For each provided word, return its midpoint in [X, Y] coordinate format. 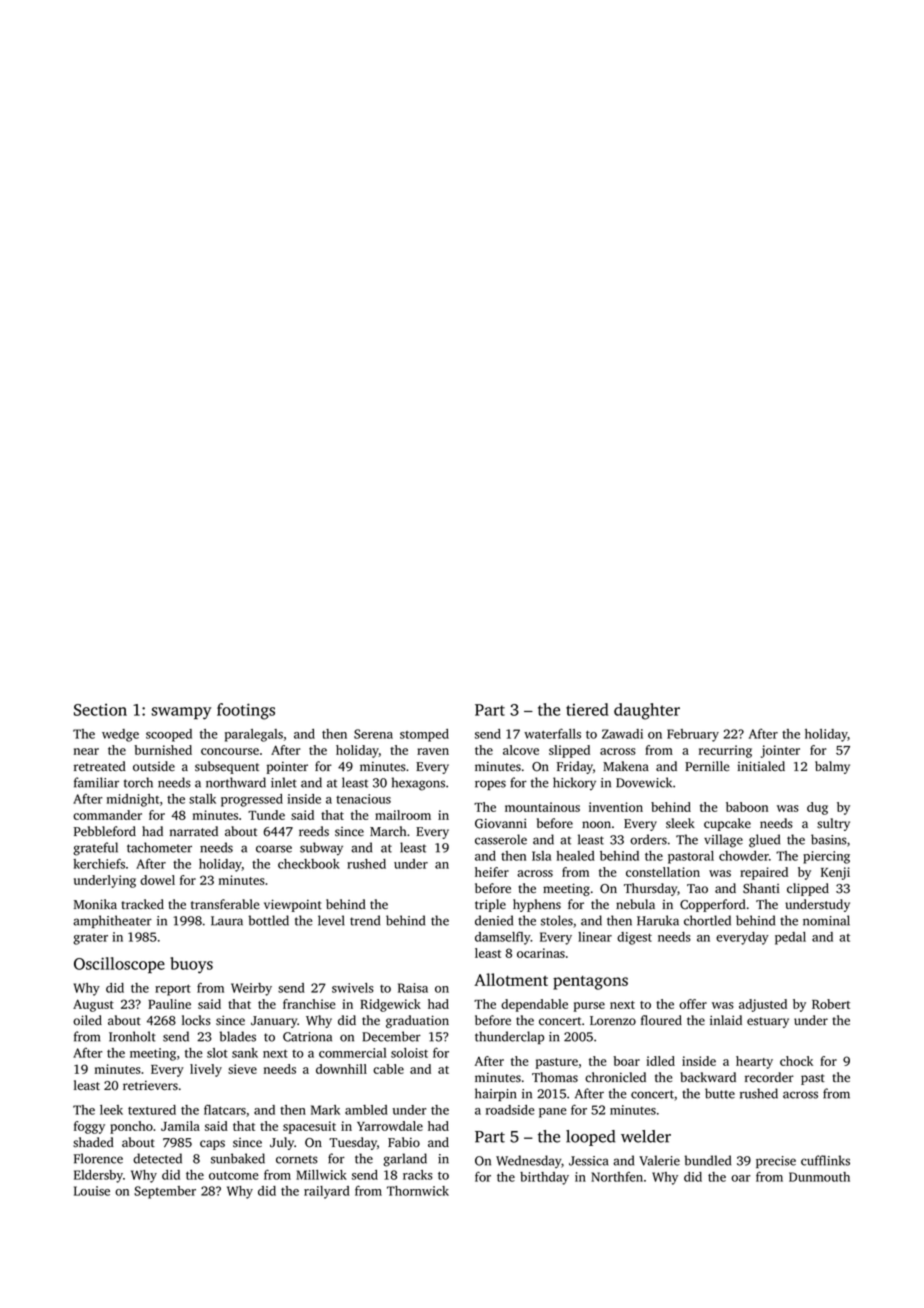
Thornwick [418, 1191]
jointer [780, 751]
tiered [587, 709]
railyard [327, 1192]
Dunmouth [819, 1177]
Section [100, 709]
